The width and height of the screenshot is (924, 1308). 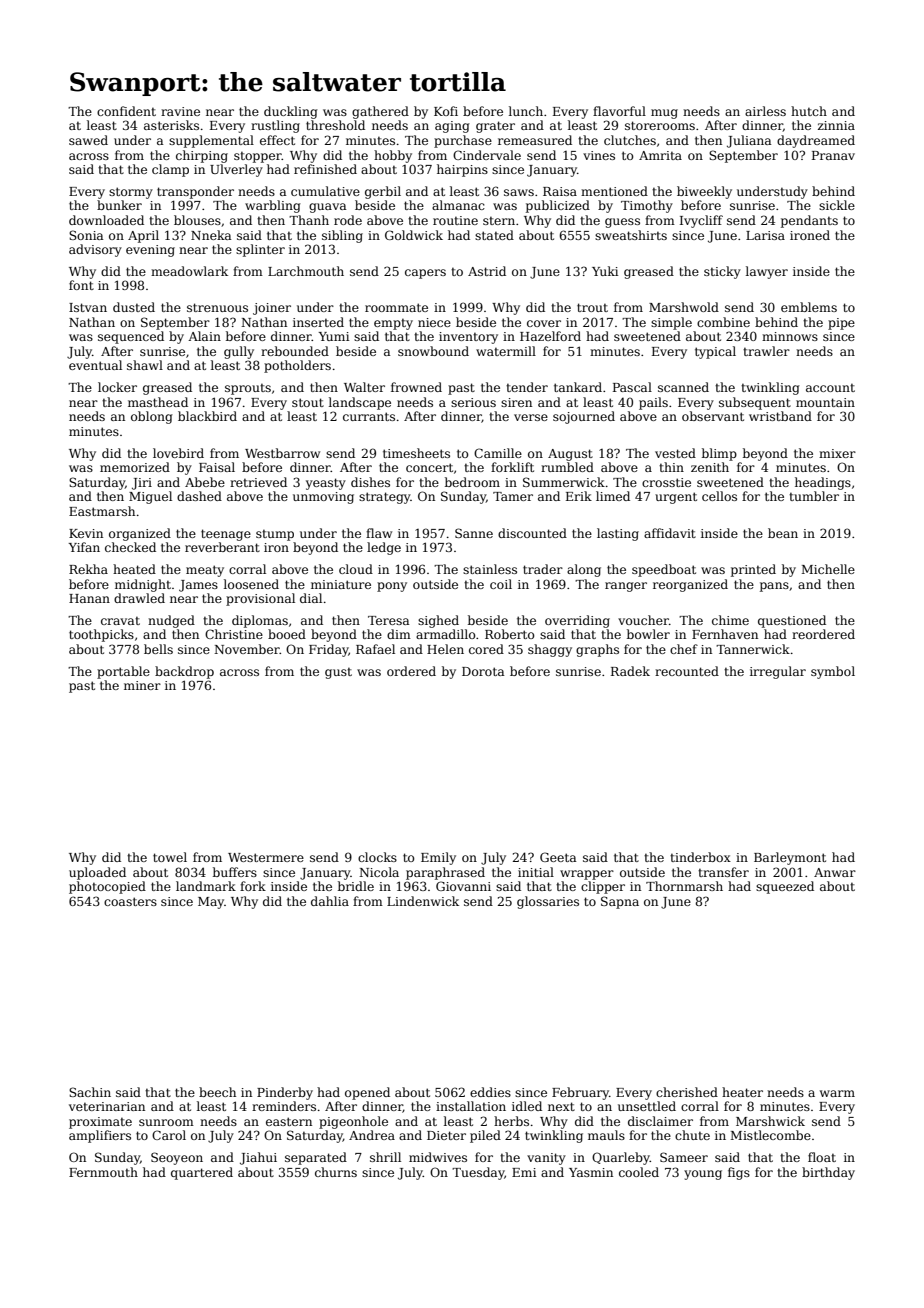 I want to click on Astrid, so click(x=487, y=271).
